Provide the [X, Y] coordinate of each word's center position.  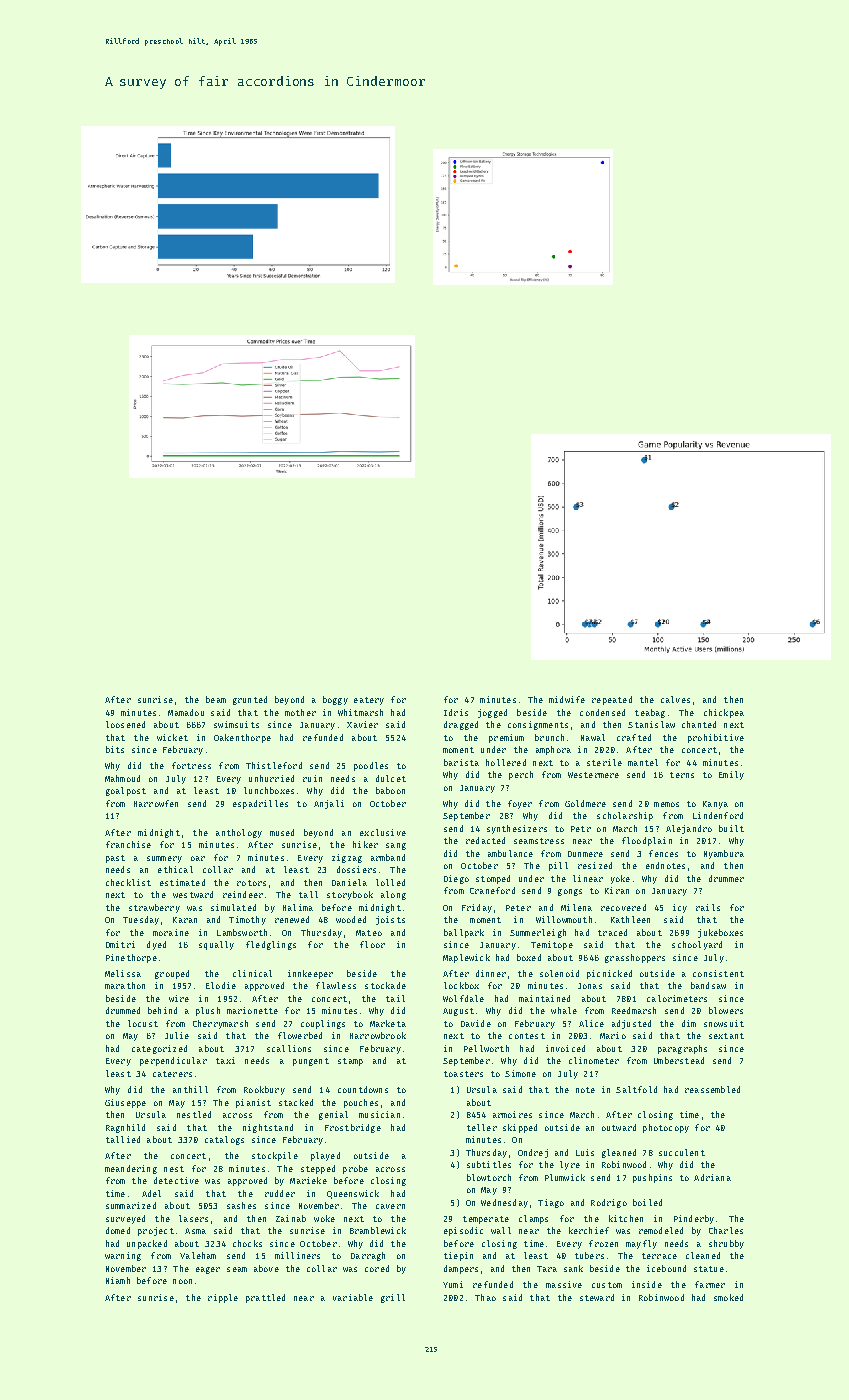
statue [709, 1269]
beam [216, 699]
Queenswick [353, 1194]
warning [123, 1256]
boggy [335, 700]
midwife [567, 699]
